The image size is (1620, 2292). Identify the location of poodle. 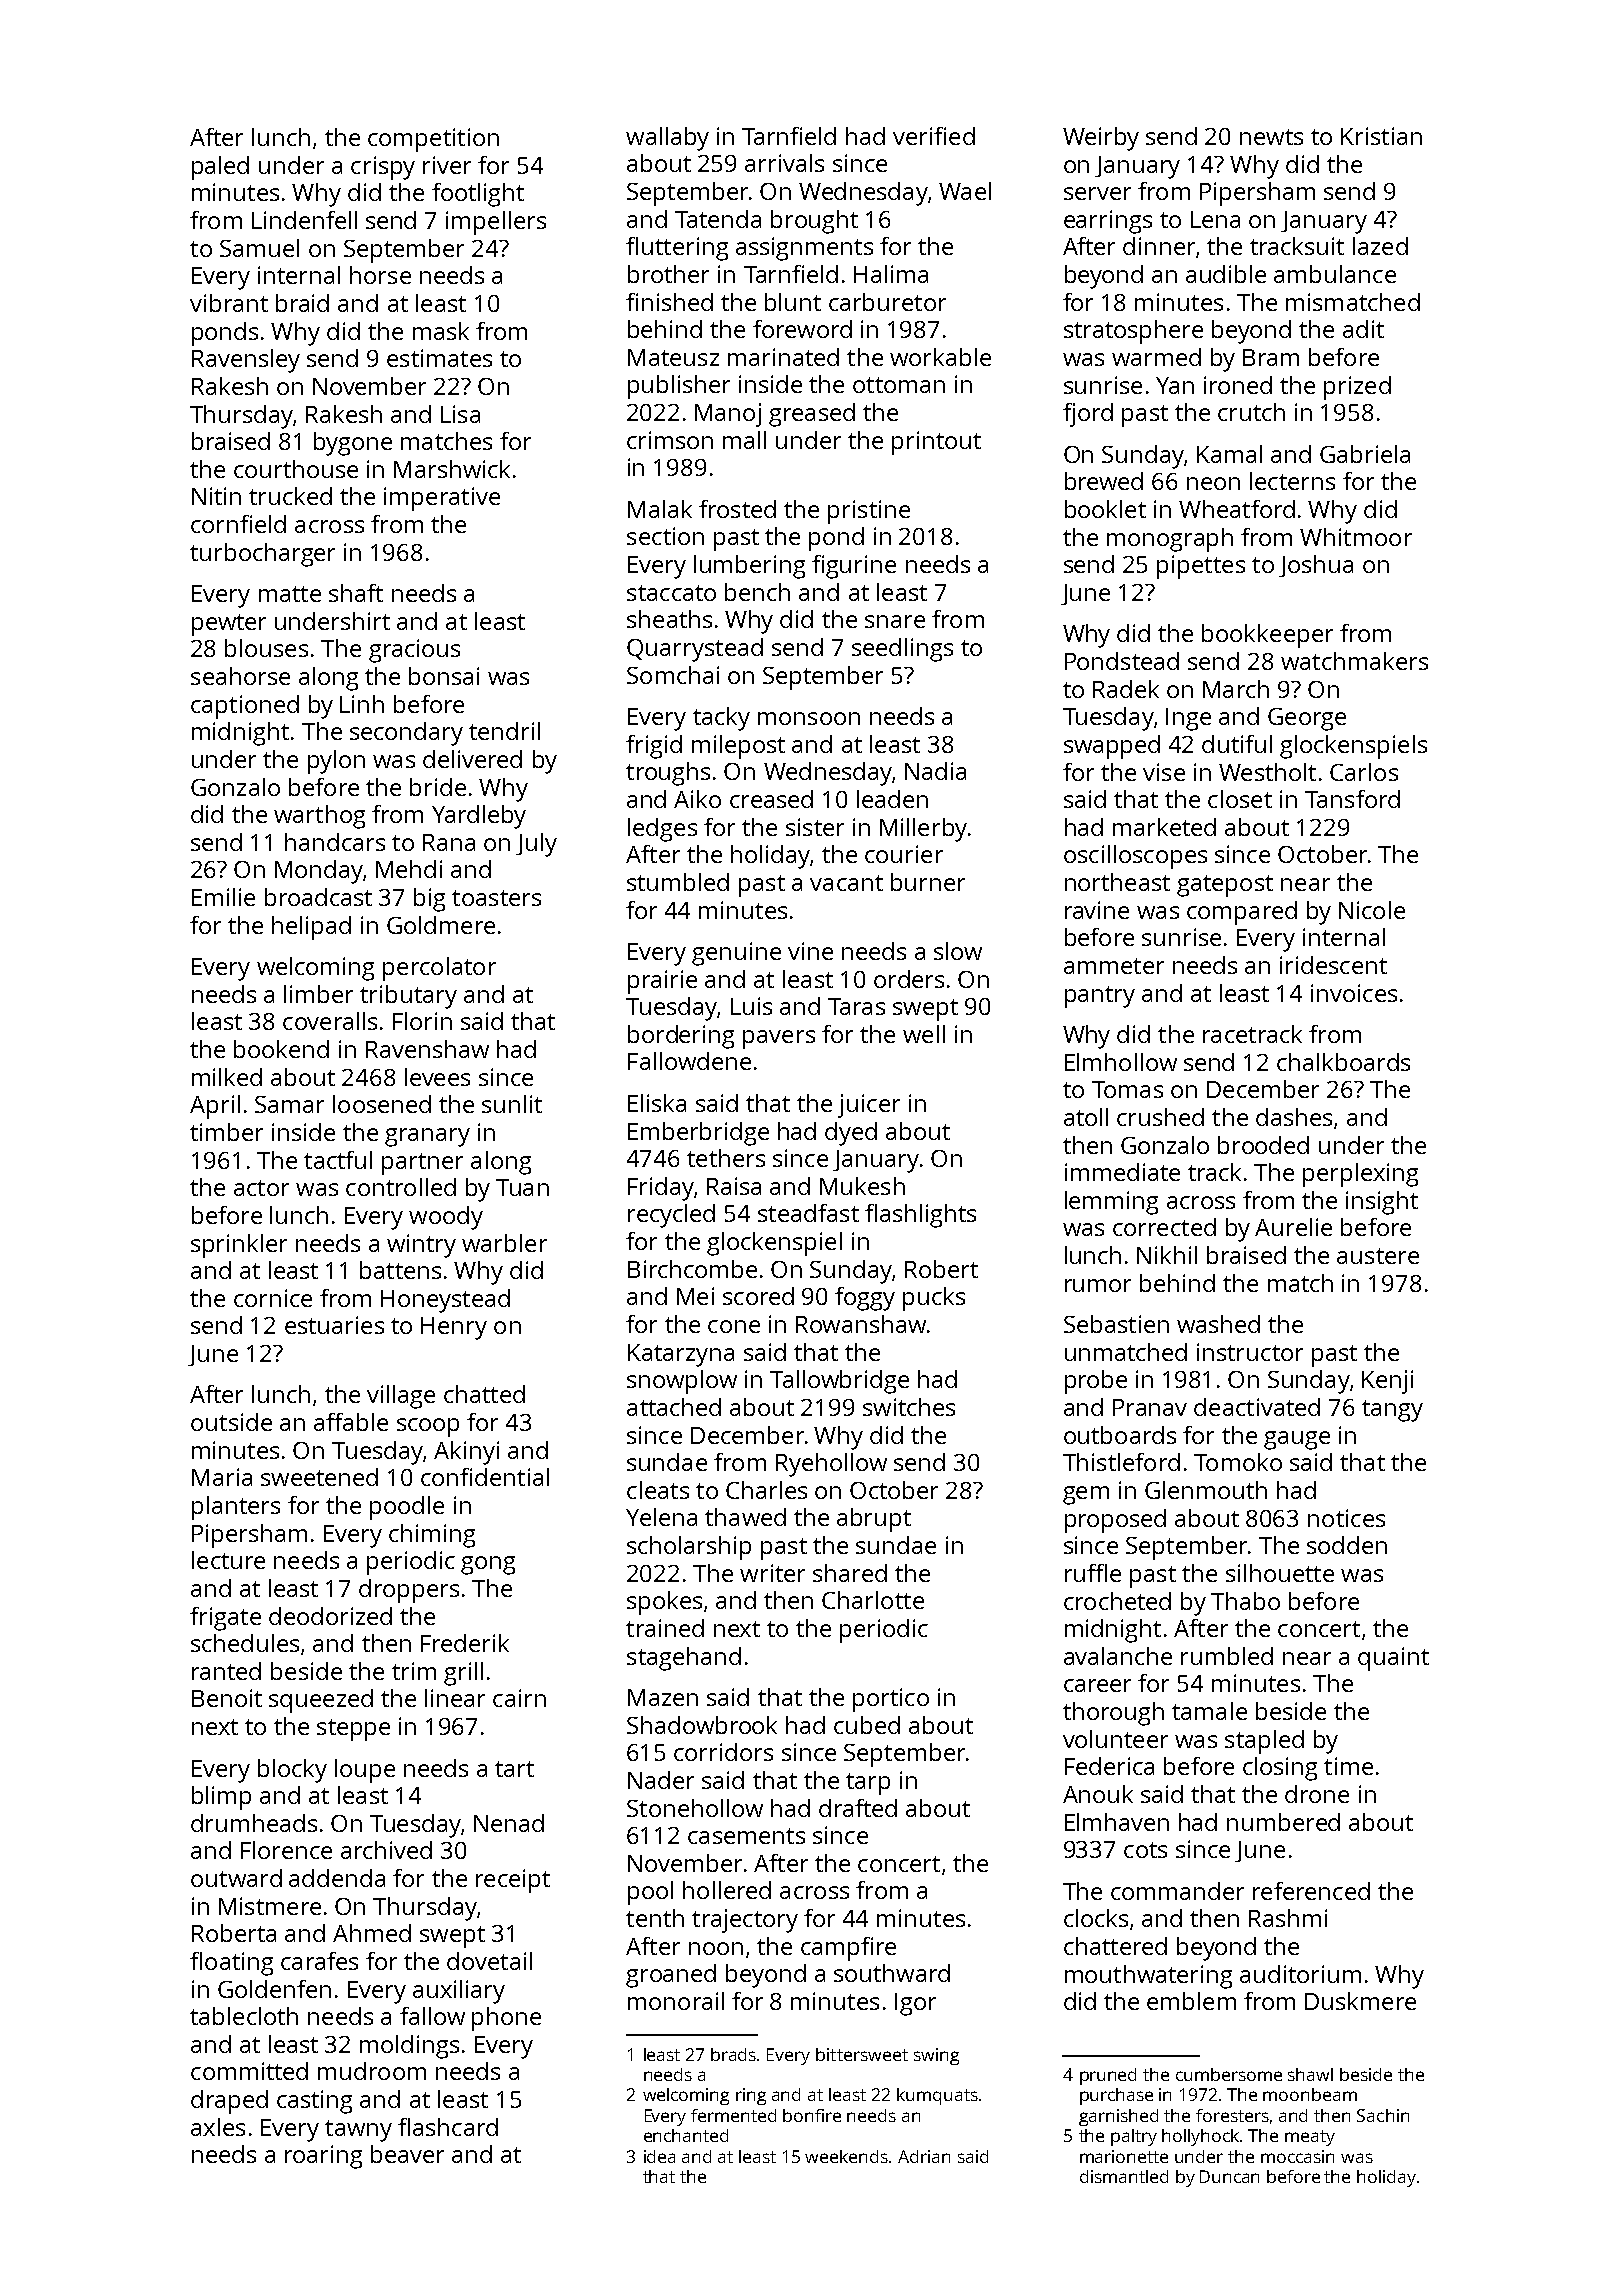
(407, 1508).
